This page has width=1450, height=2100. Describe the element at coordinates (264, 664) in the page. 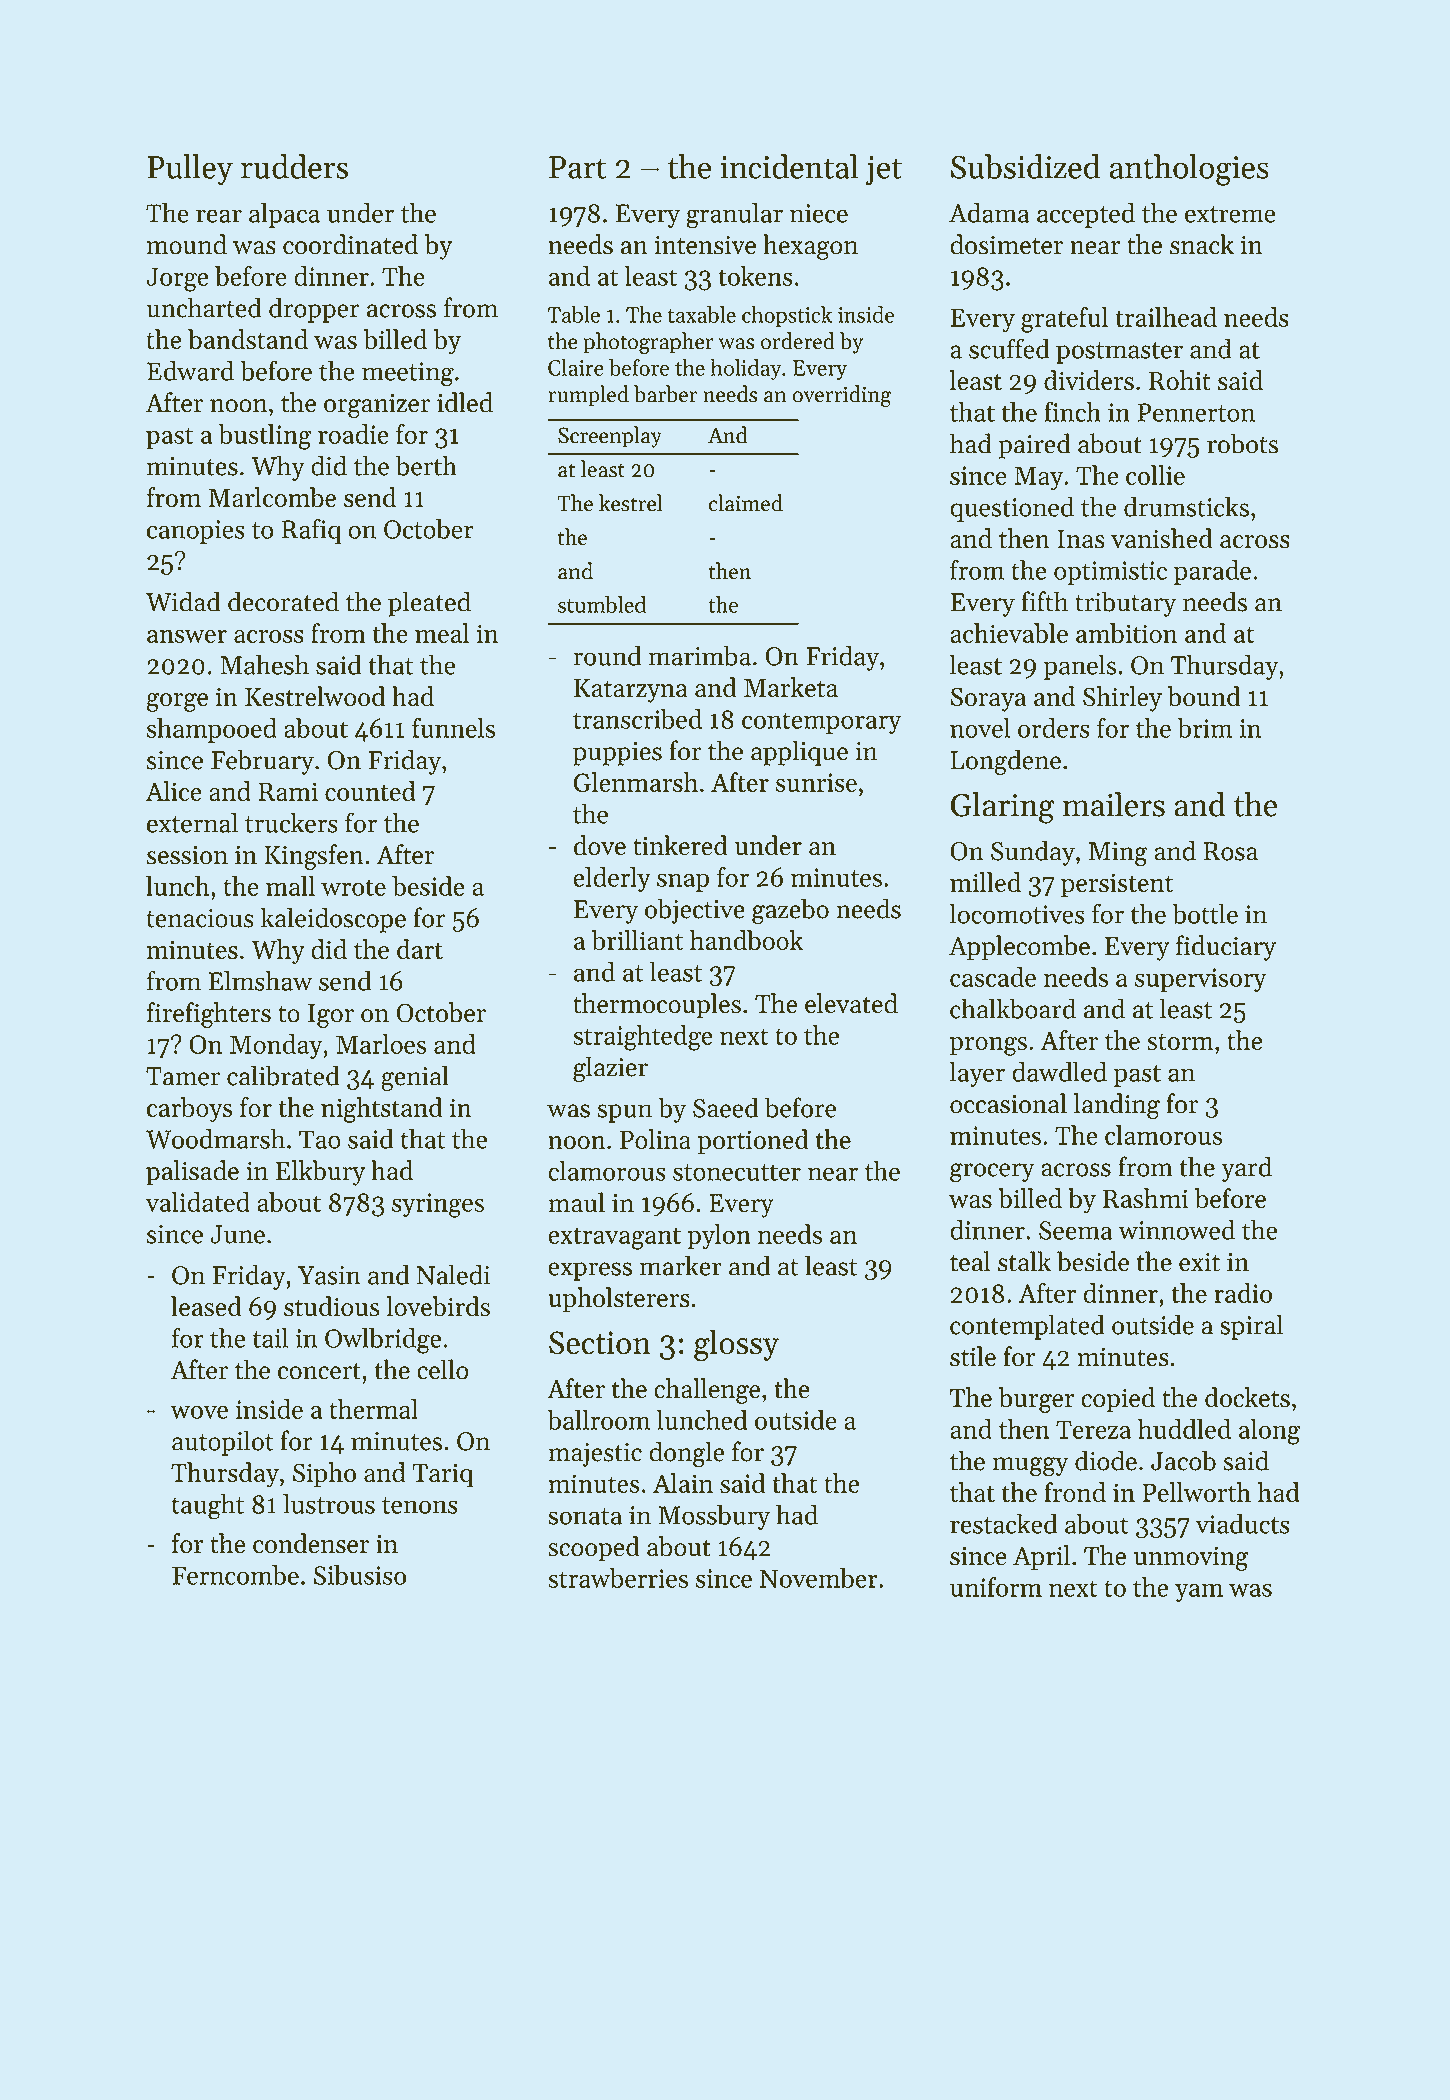

I see `Mahesh` at that location.
